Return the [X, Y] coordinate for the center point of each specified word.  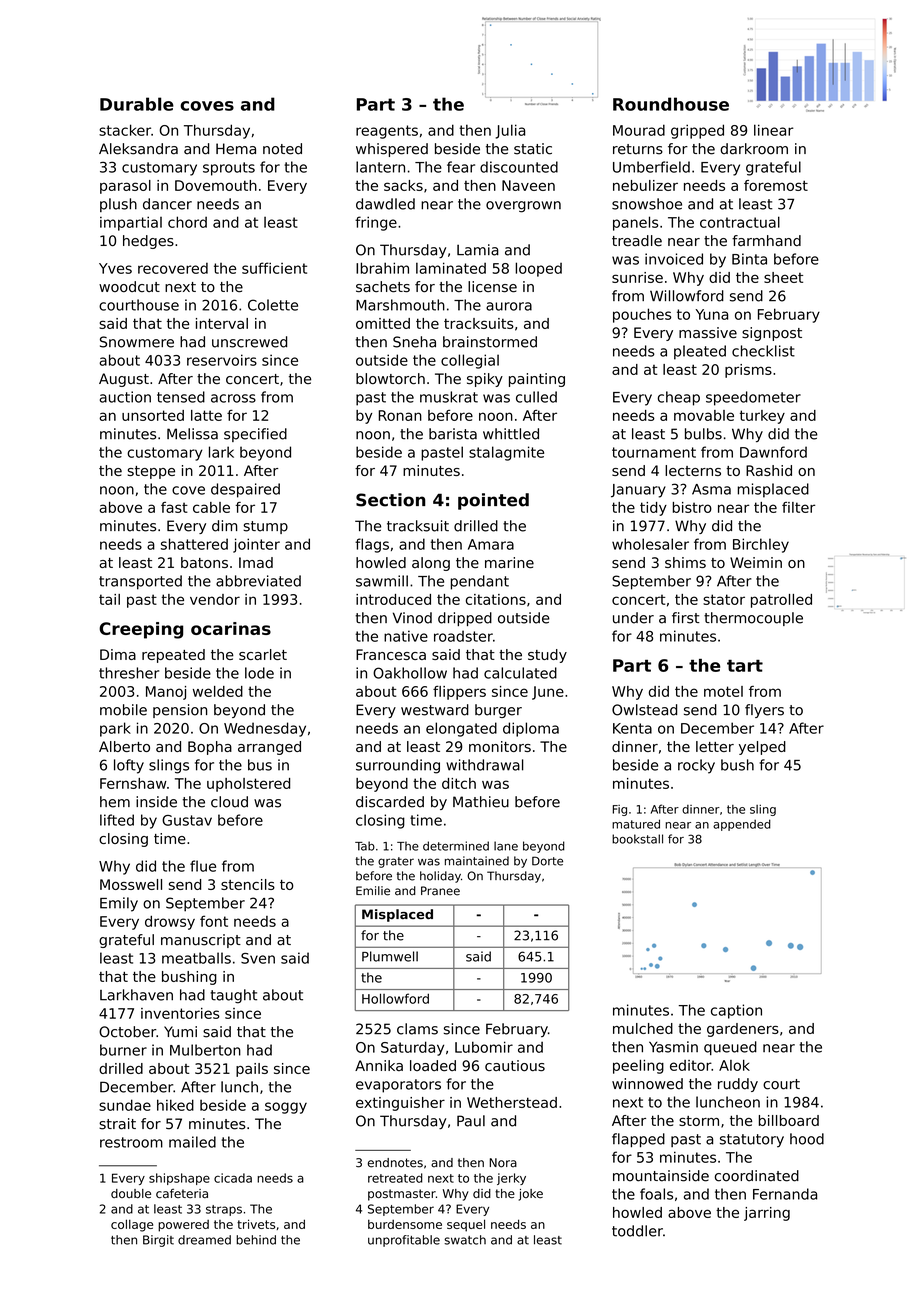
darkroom [754, 149]
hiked [175, 1105]
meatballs [196, 958]
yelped [762, 748]
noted [282, 149]
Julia [510, 131]
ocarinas [231, 628]
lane [506, 846]
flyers [764, 711]
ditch [459, 783]
